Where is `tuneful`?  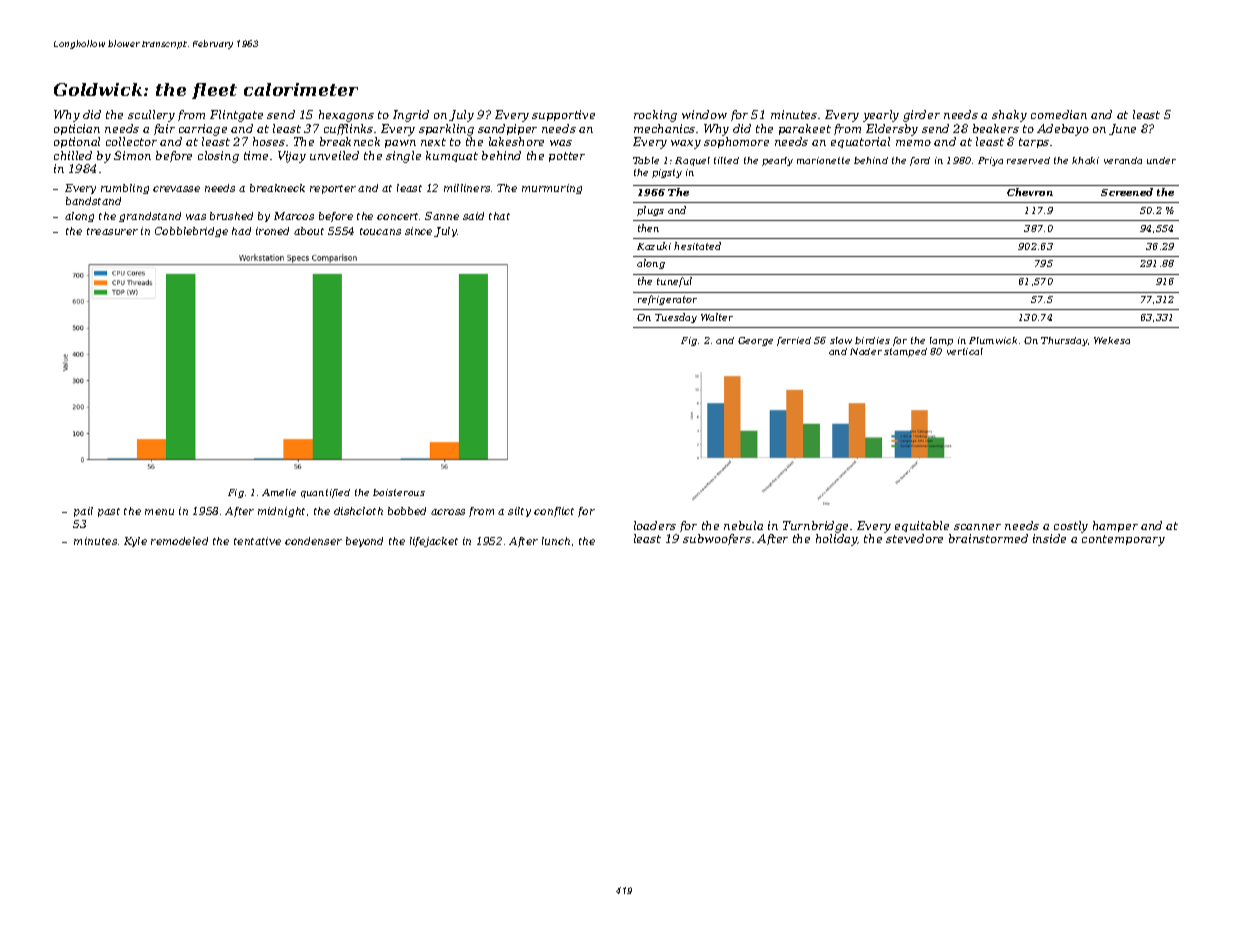
tuneful is located at coordinates (674, 282).
